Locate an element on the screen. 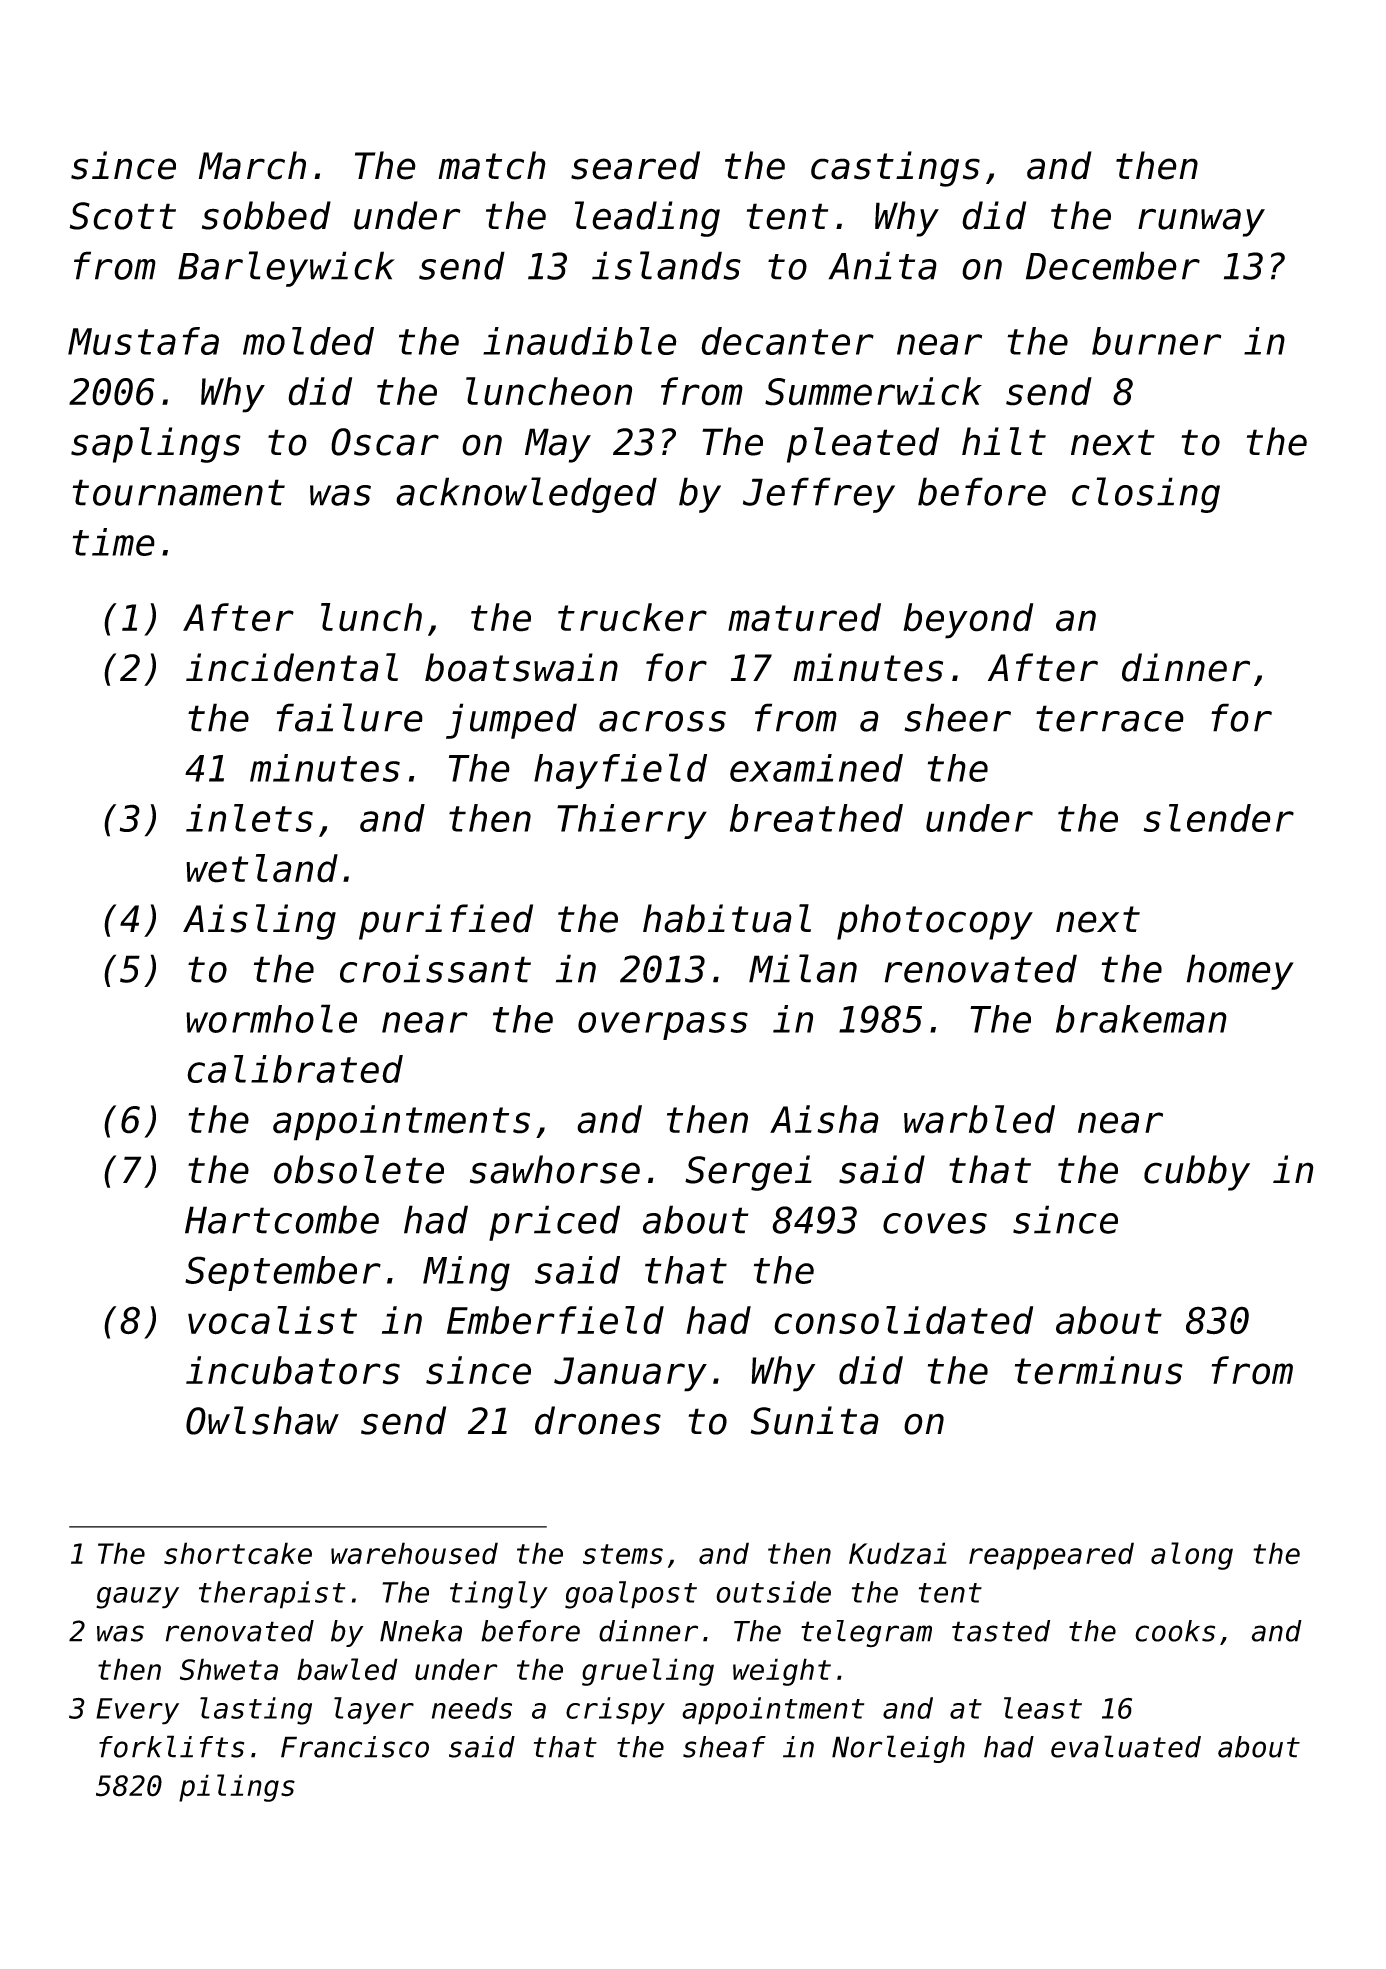  castings is located at coordinates (895, 169).
